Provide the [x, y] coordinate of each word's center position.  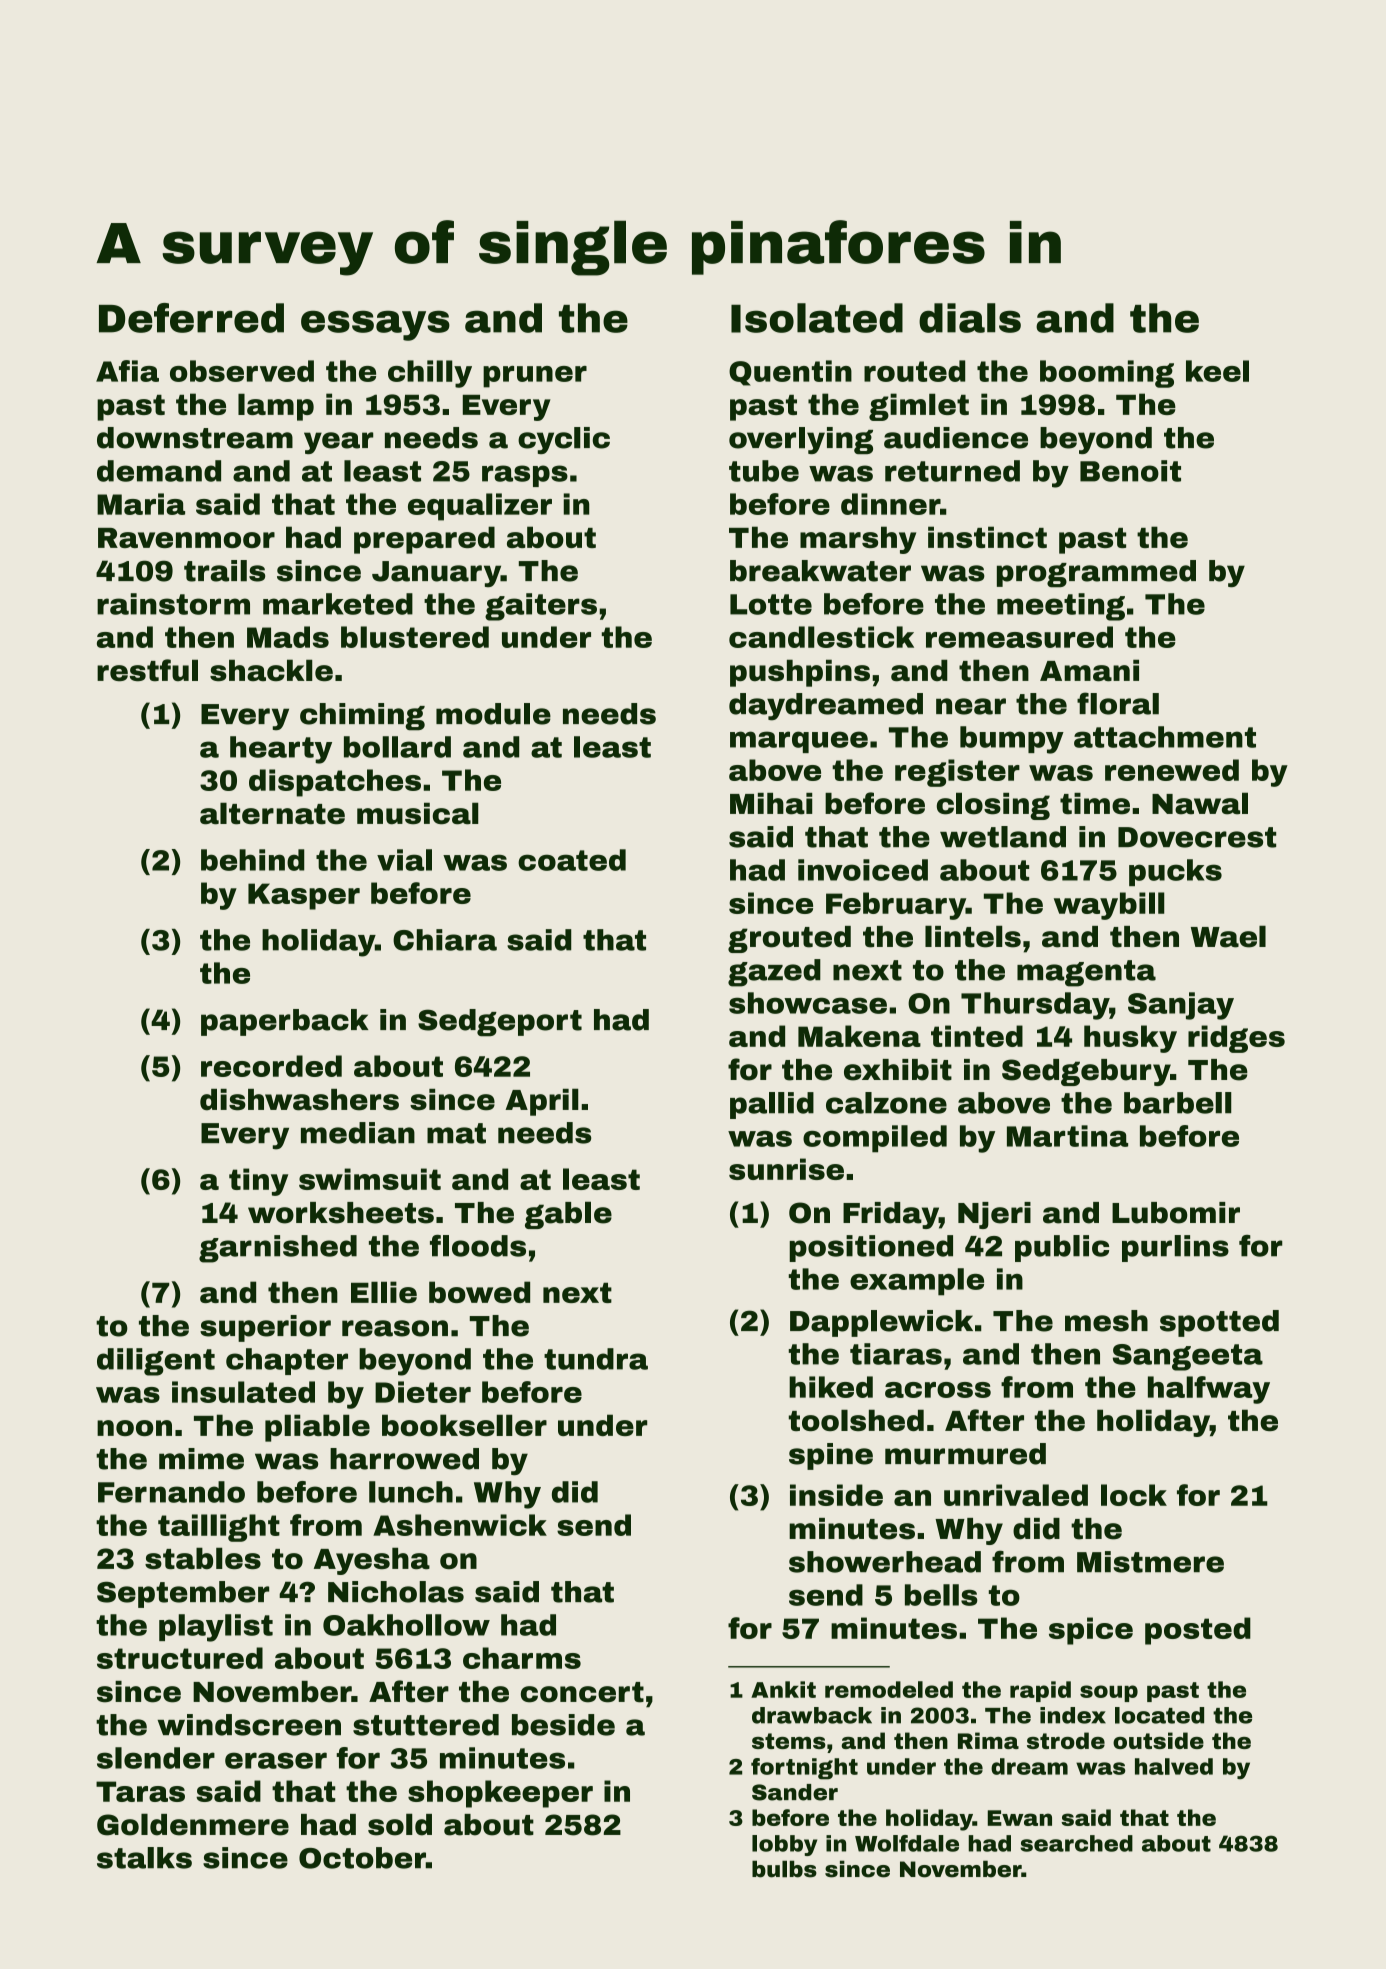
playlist [216, 1628]
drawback [812, 1715]
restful [147, 670]
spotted [1219, 1323]
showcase [808, 1003]
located [1159, 1715]
